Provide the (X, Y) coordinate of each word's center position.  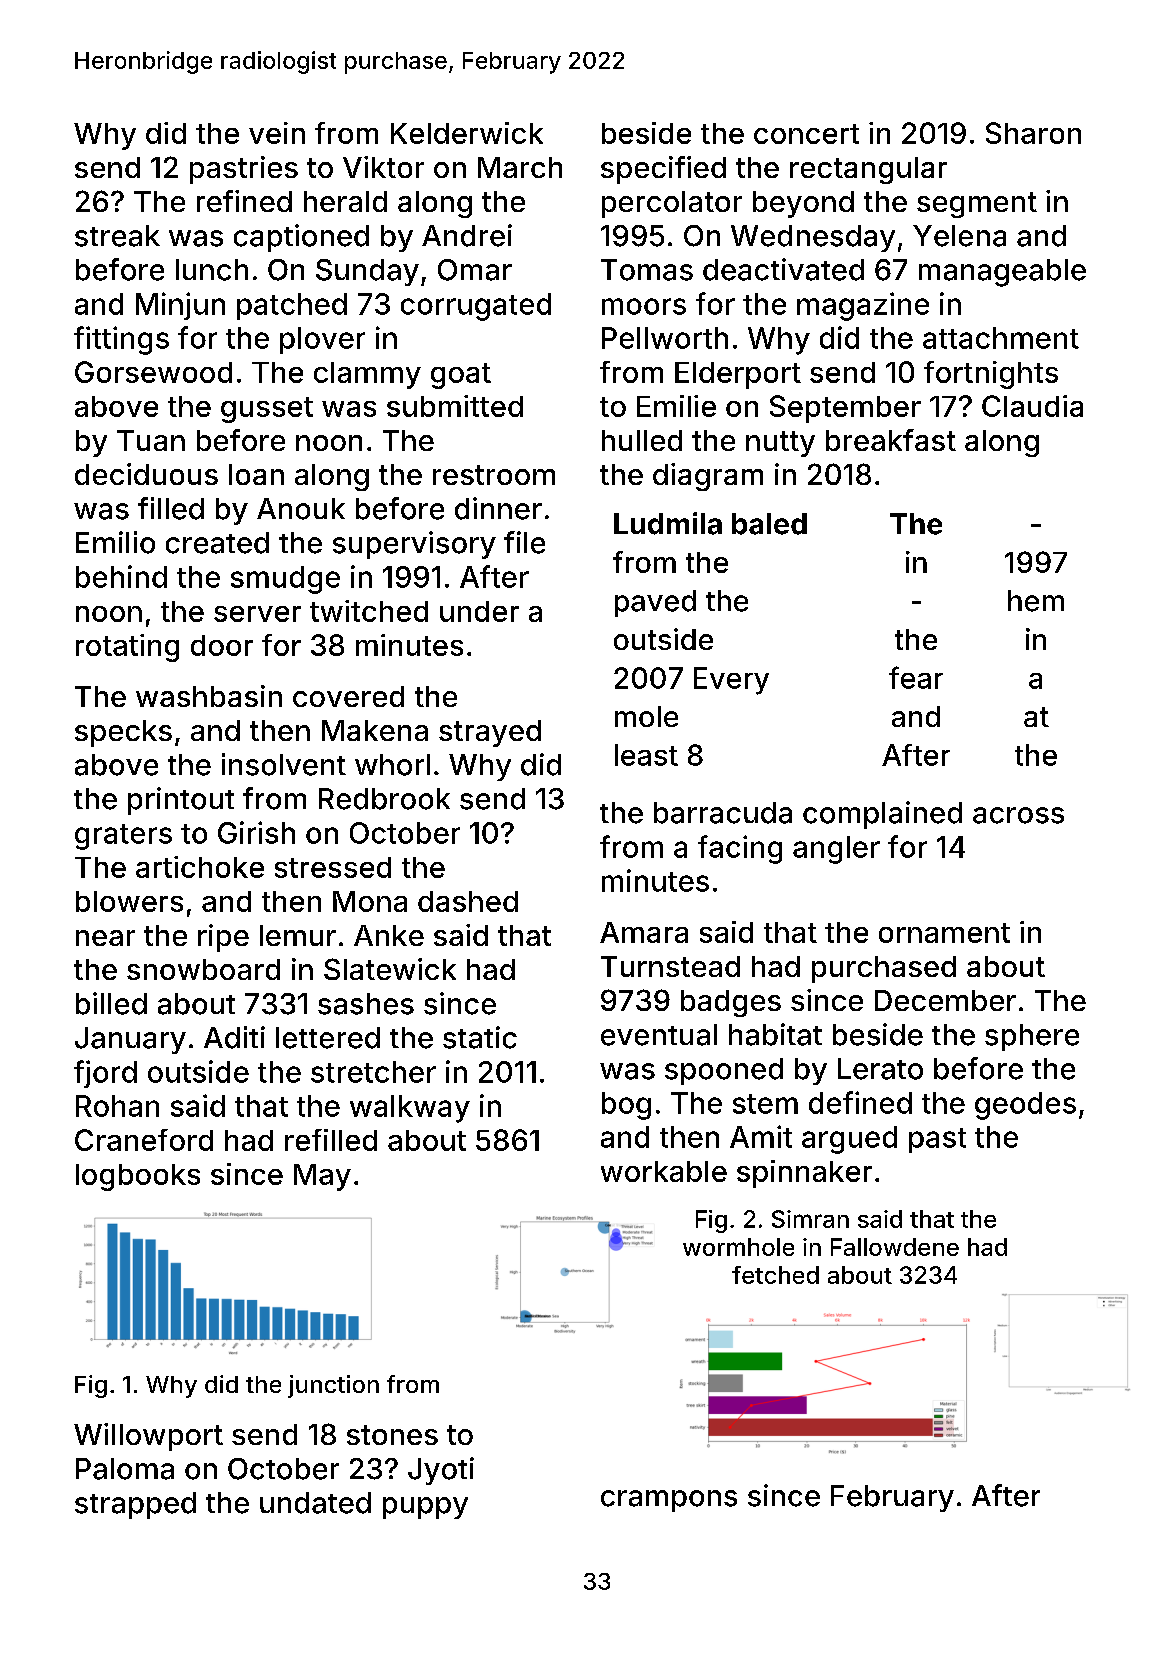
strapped (135, 1505)
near (105, 938)
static (480, 1037)
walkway (410, 1109)
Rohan (117, 1106)
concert (806, 134)
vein (277, 133)
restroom (494, 475)
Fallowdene (895, 1247)
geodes (1025, 1106)
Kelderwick (467, 133)
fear (916, 677)
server (257, 614)
